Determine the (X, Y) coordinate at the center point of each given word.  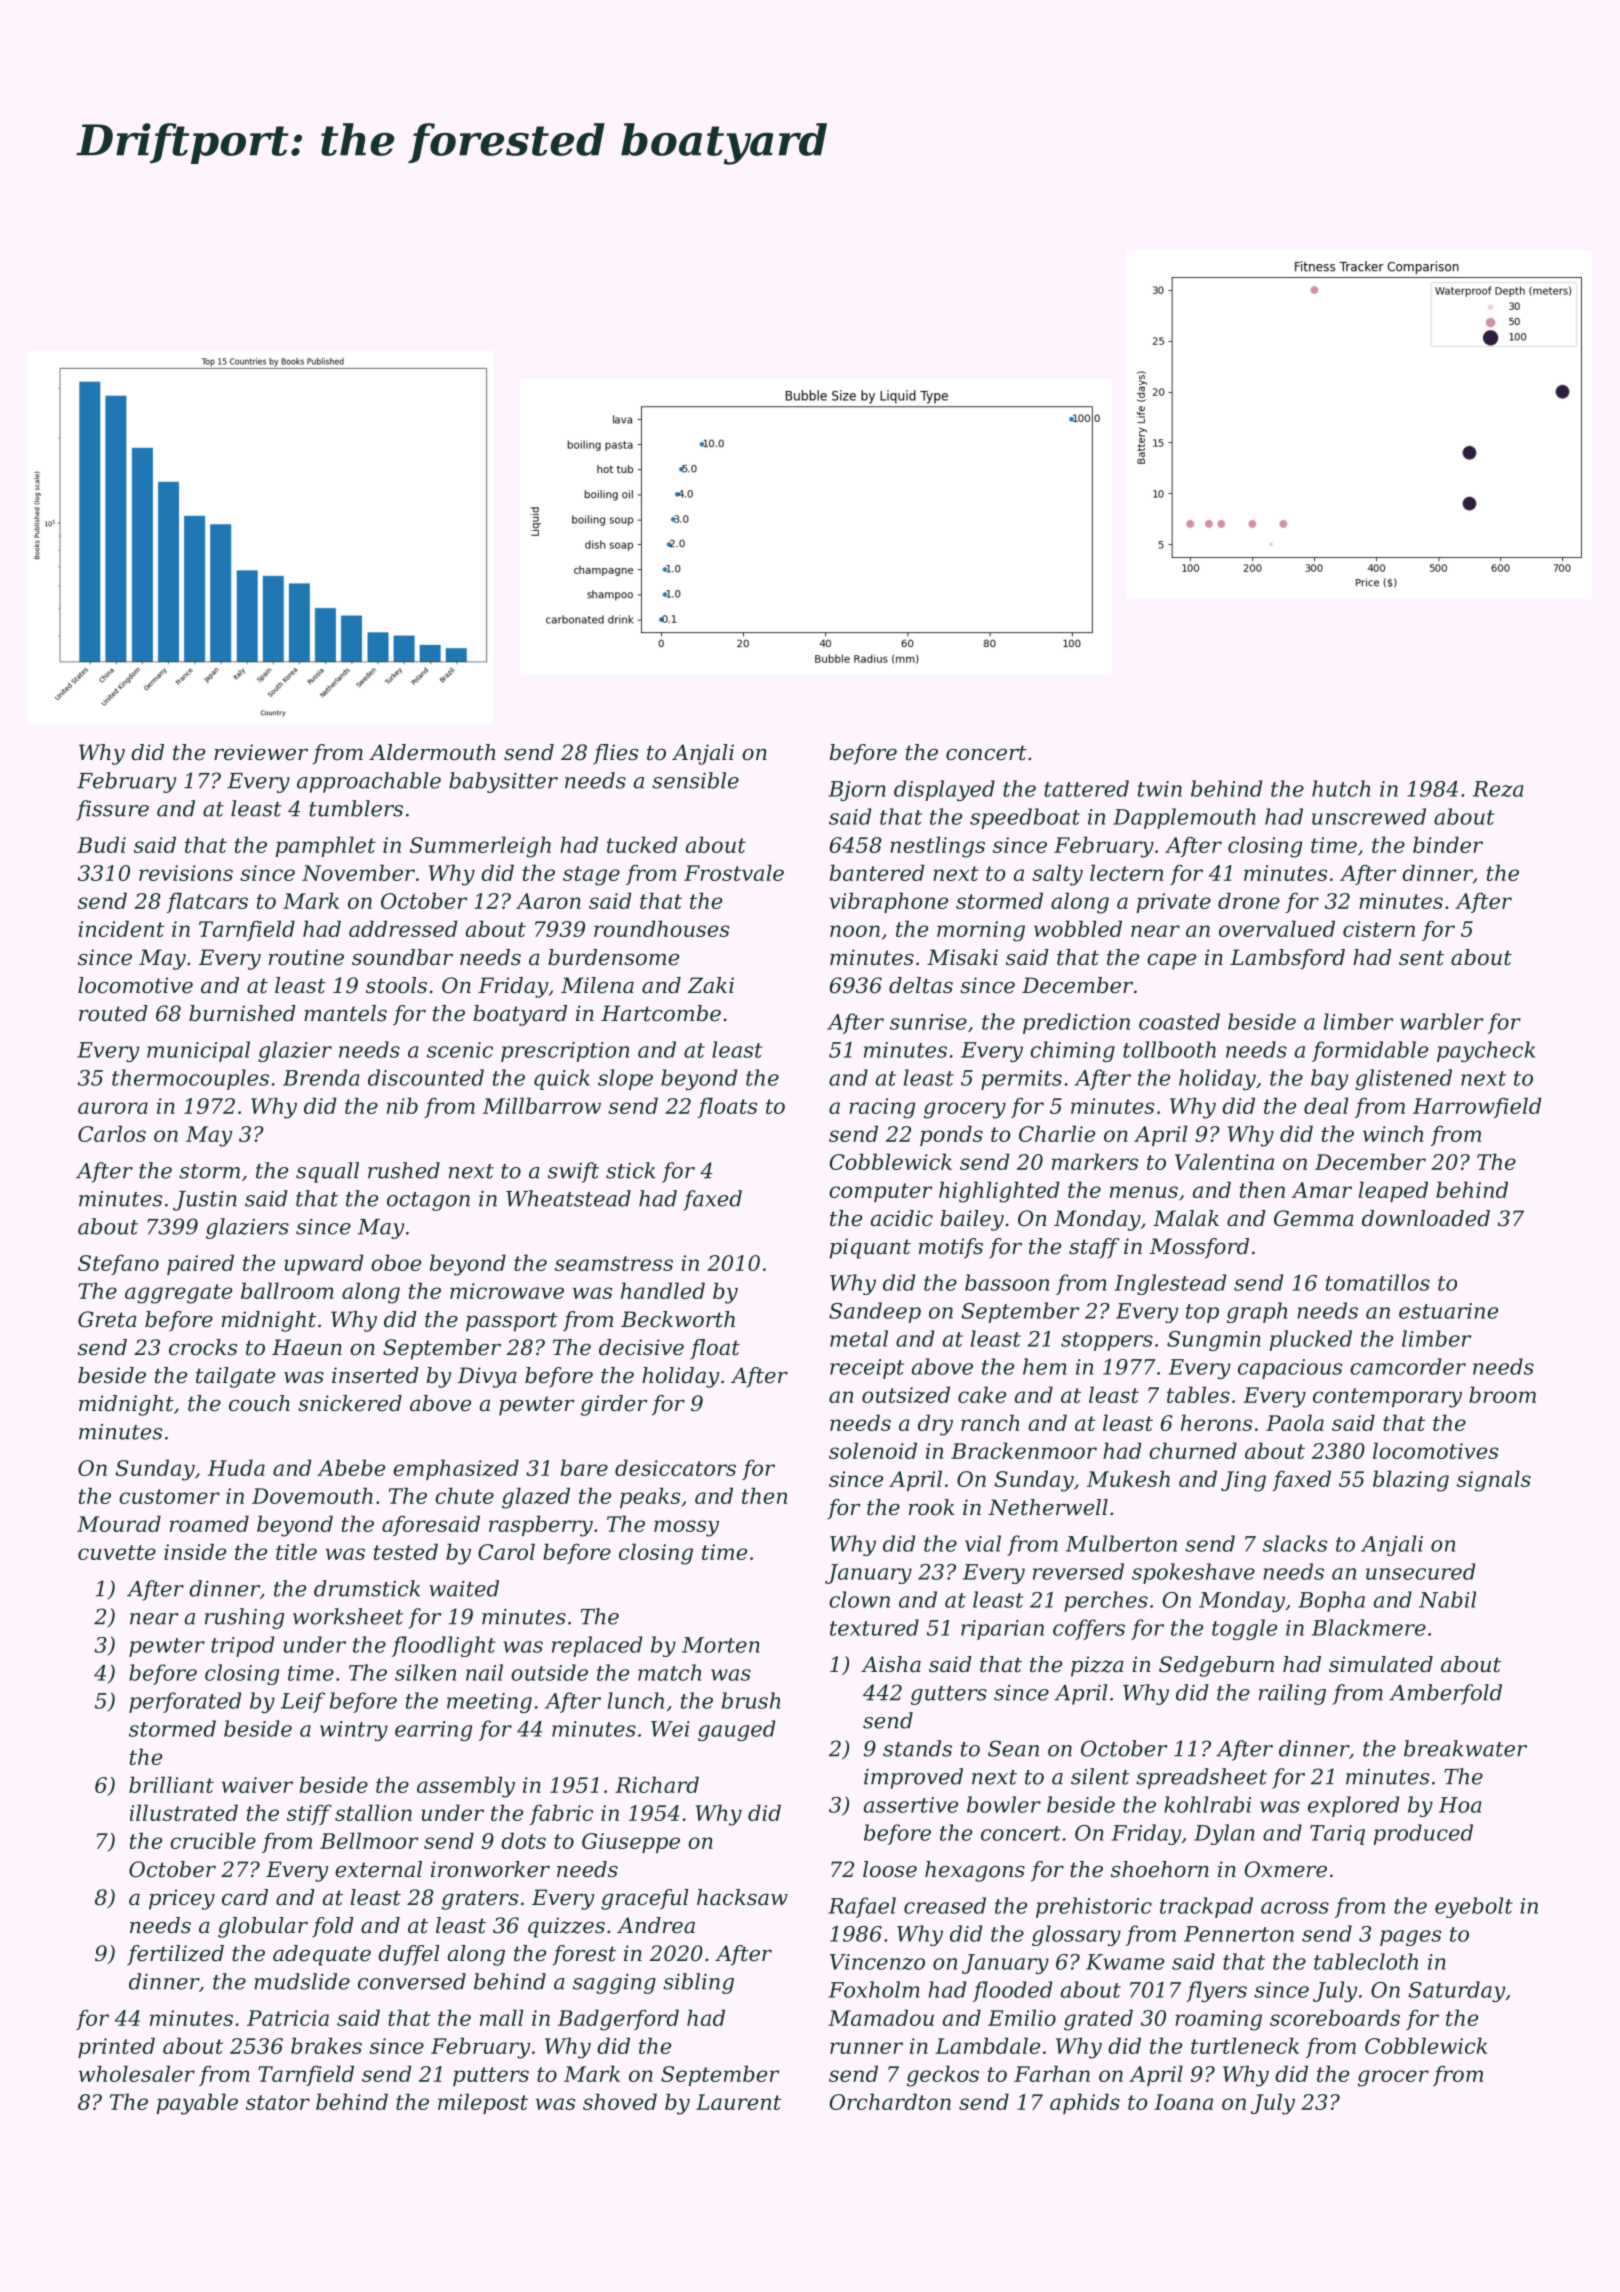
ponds (951, 1135)
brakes (326, 2045)
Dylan (1224, 1834)
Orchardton (890, 2101)
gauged (736, 1730)
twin (1160, 789)
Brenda (321, 1077)
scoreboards (1335, 2017)
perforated (185, 1702)
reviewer (261, 752)
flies (615, 754)
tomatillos (1378, 1282)
